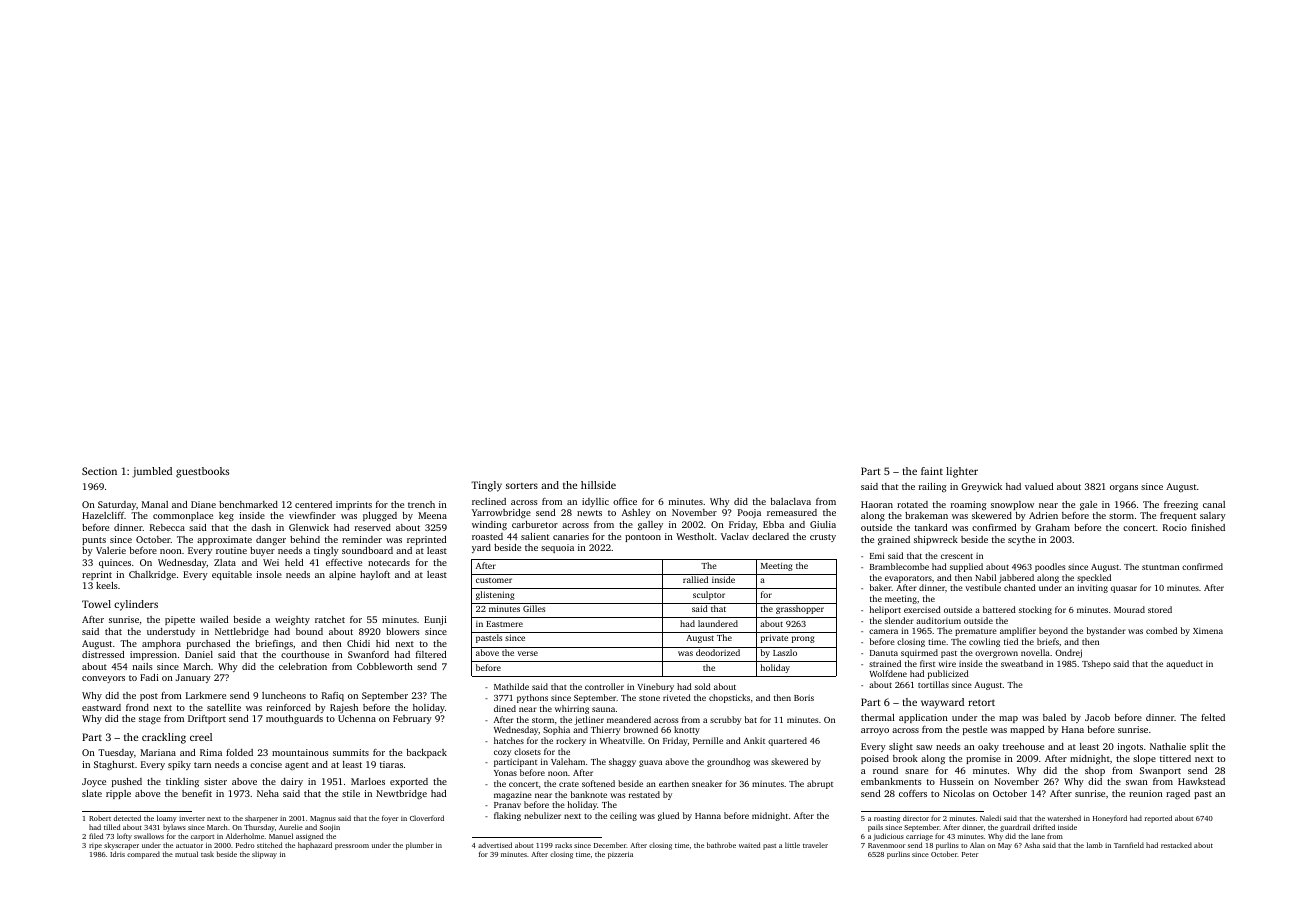 This screenshot has height=924, width=1308. What do you see at coordinates (932, 487) in the screenshot?
I see `railing` at bounding box center [932, 487].
